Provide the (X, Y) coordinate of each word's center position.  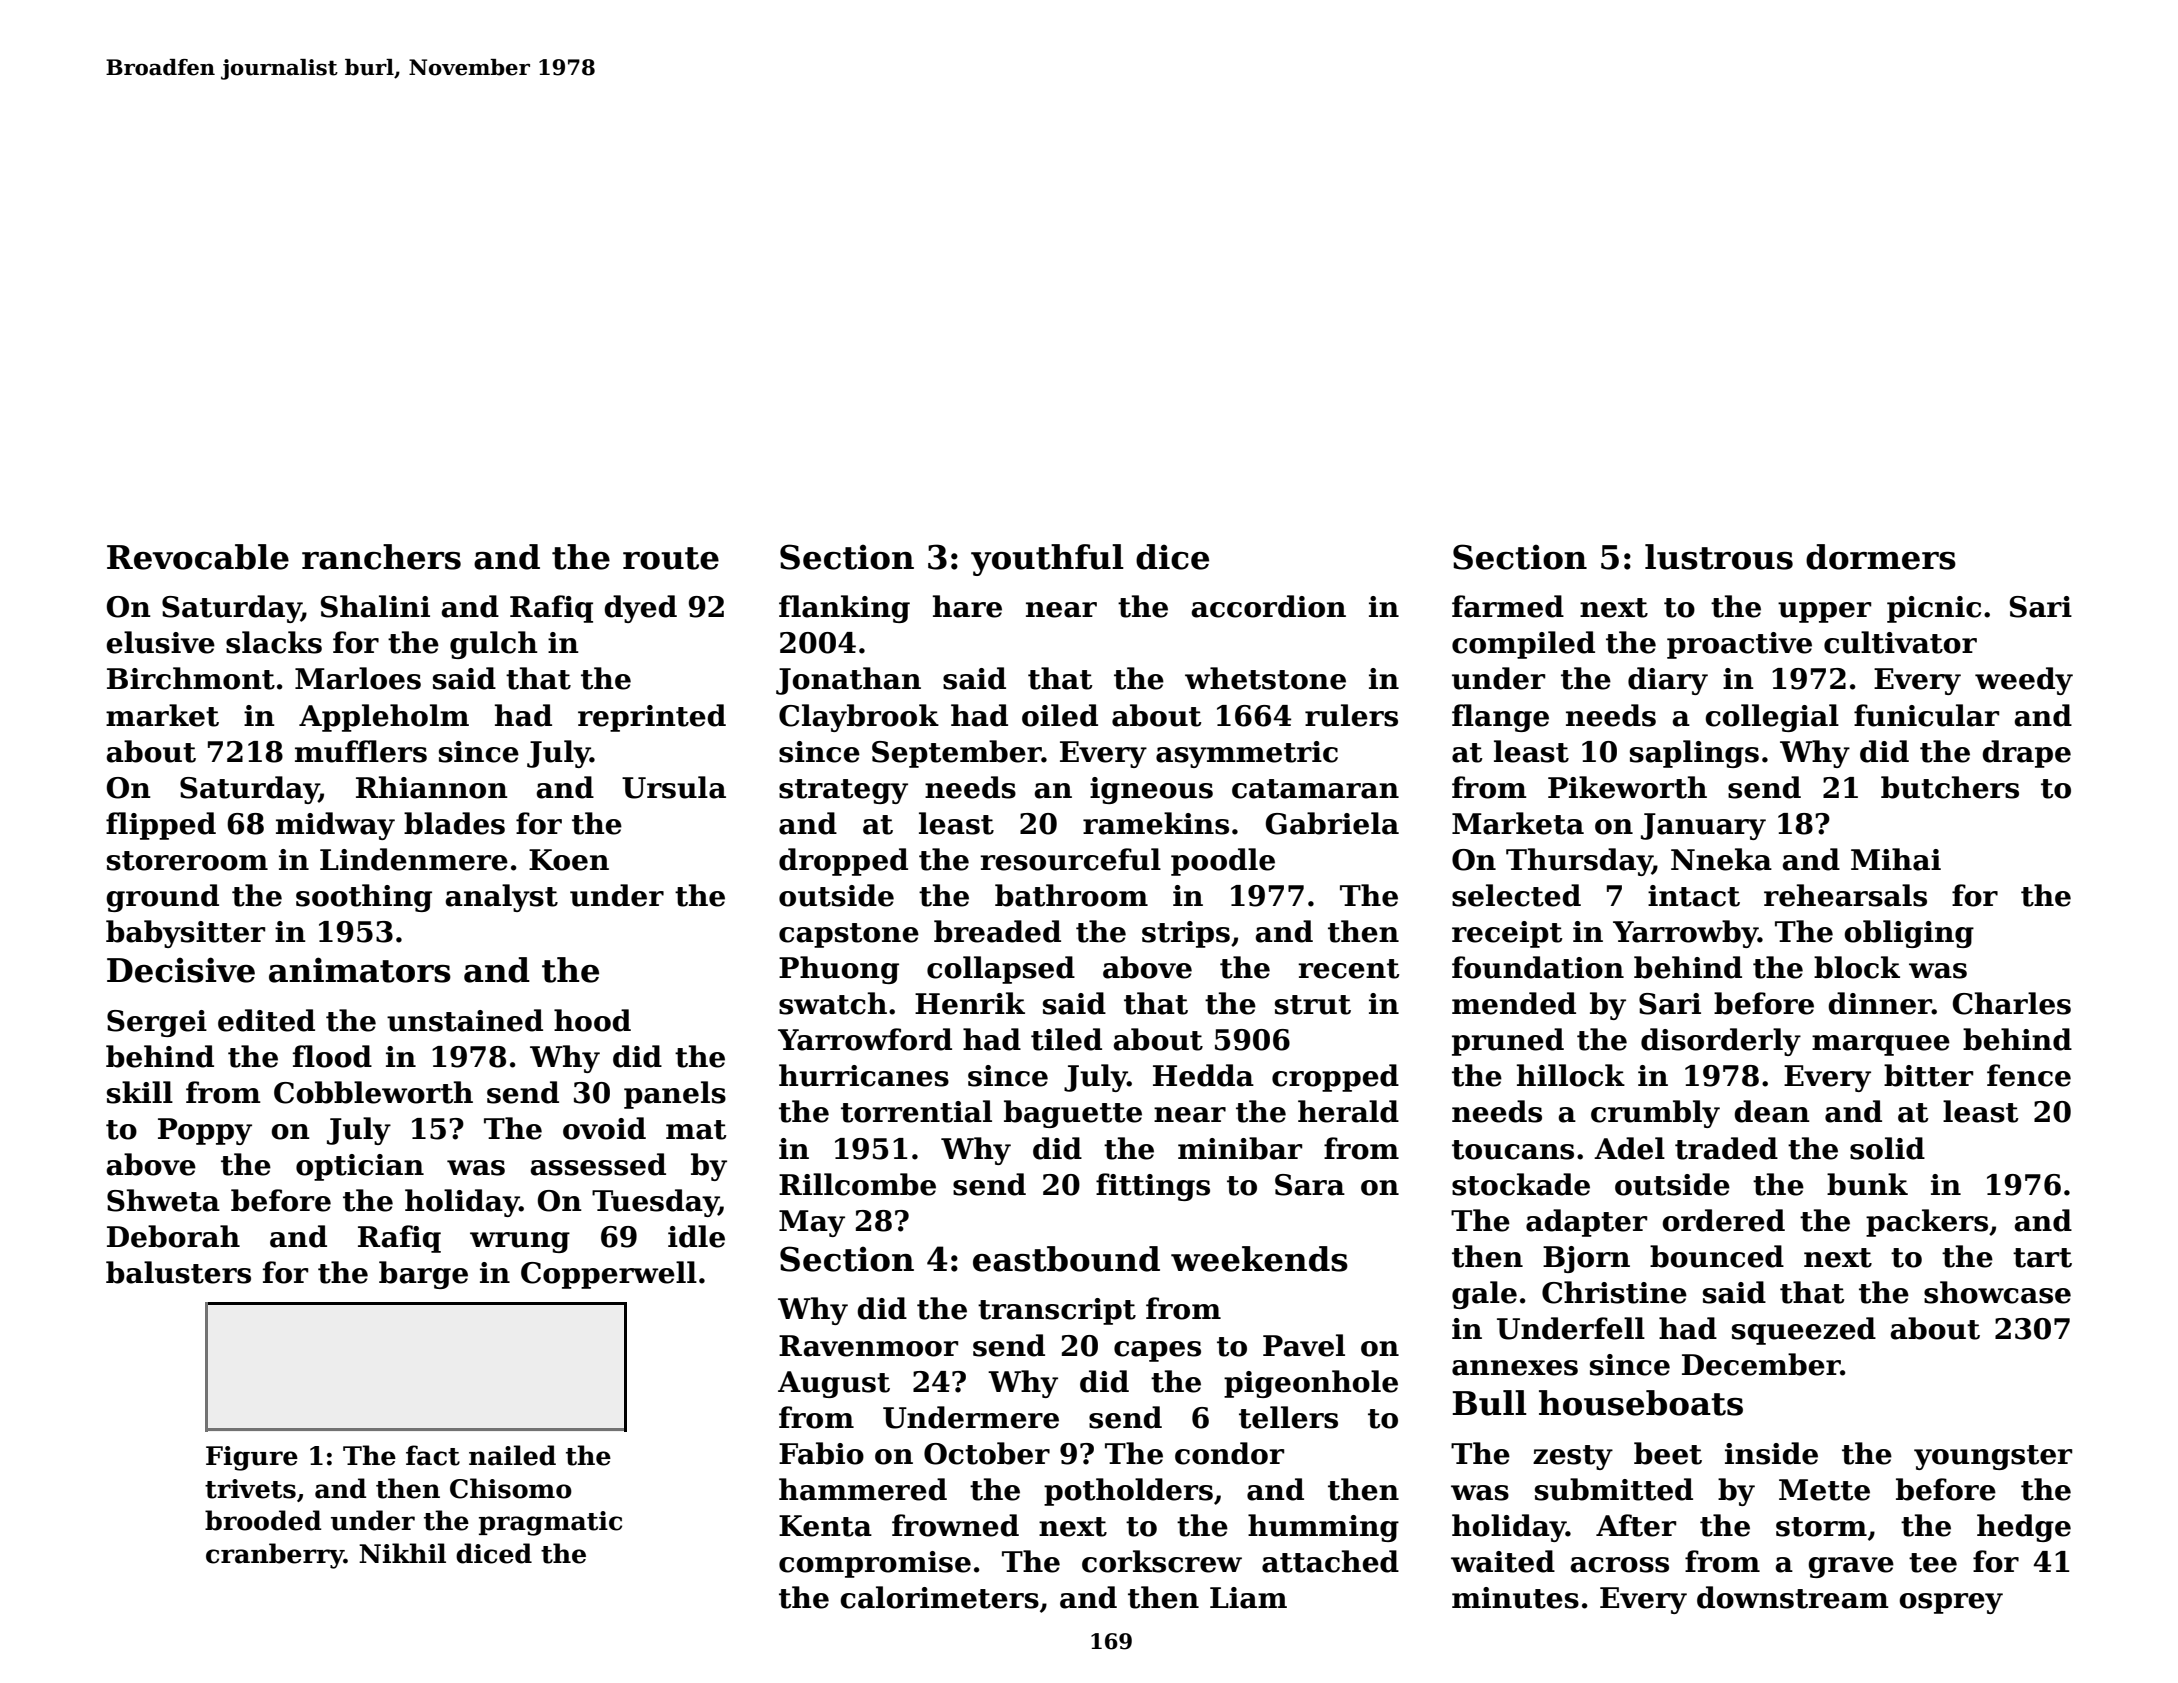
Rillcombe (857, 1184)
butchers (1950, 787)
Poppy (205, 1131)
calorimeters (939, 1597)
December (1761, 1364)
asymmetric (1247, 754)
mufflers (361, 751)
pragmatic (550, 1523)
